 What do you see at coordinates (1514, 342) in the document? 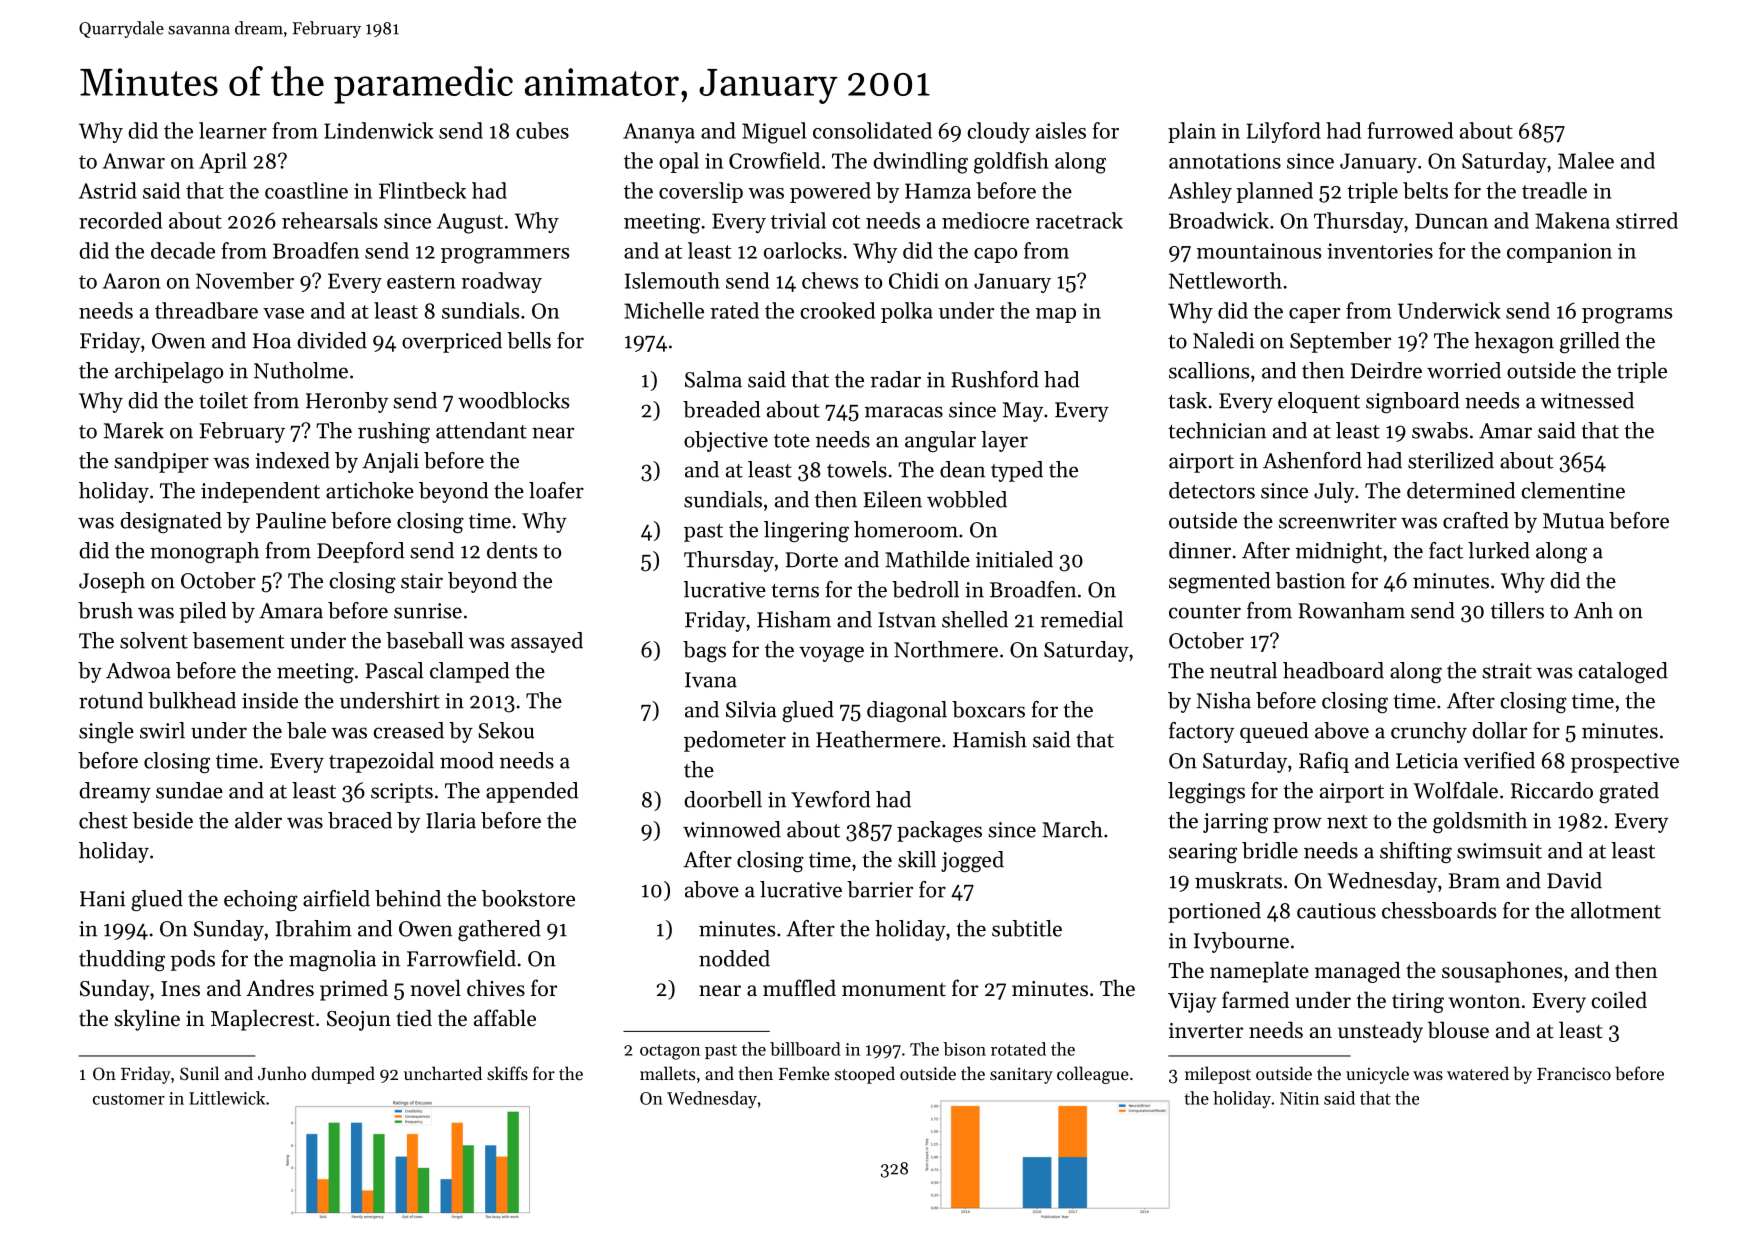
I see `hexagon` at bounding box center [1514, 342].
